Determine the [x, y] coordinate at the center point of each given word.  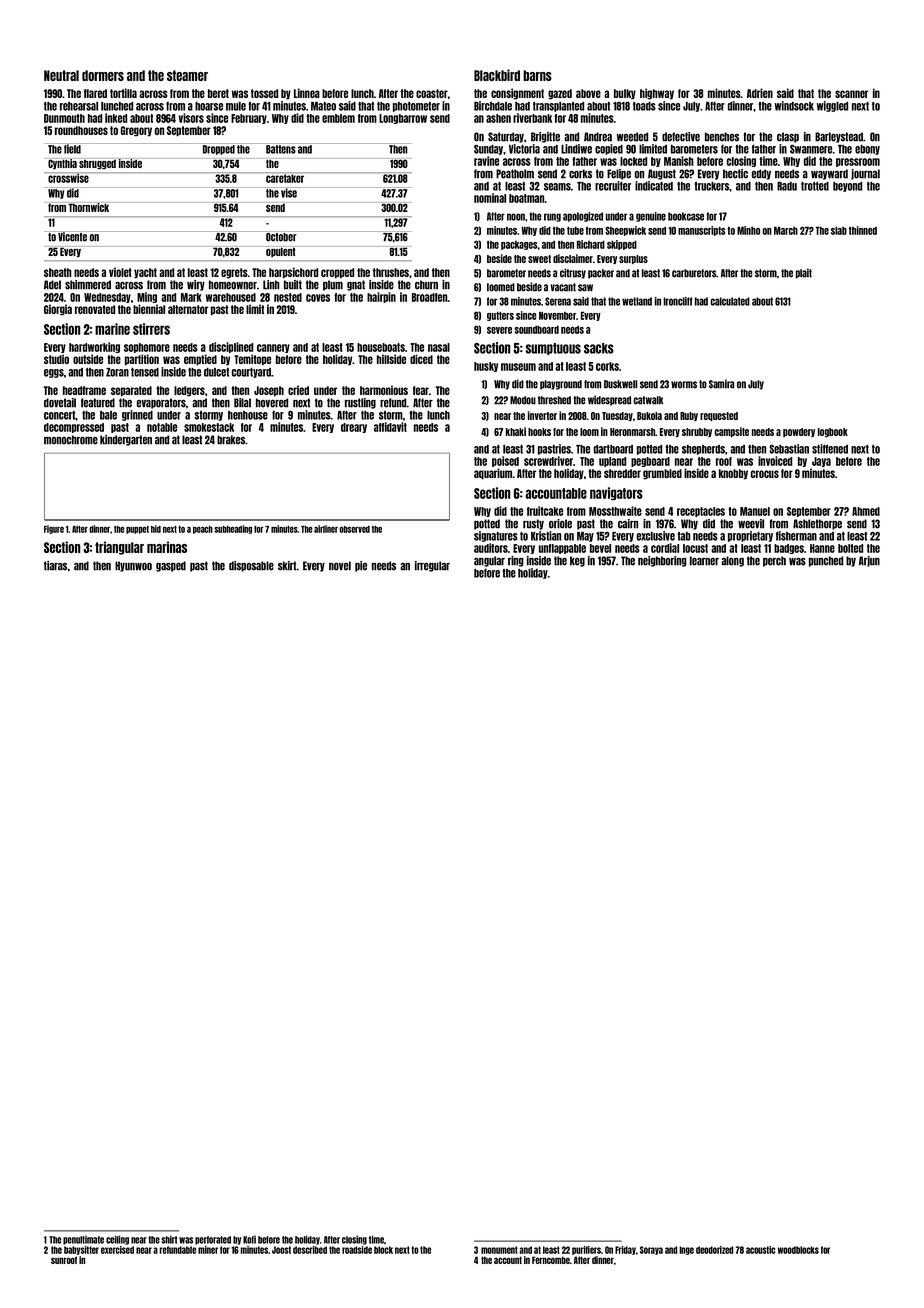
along [732, 561]
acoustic [760, 1250]
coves [318, 298]
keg [577, 561]
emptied [200, 360]
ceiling [117, 1240]
